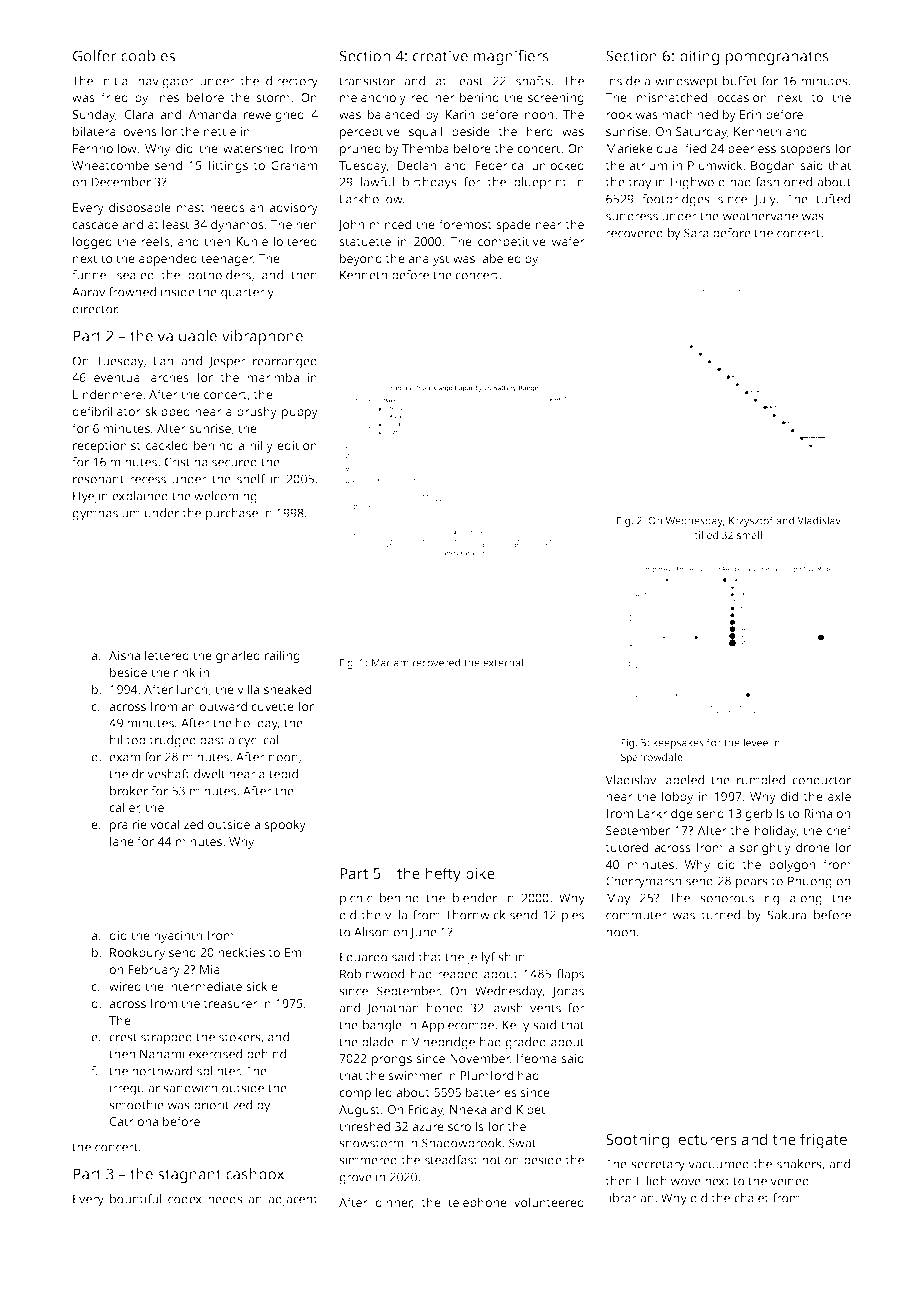  Describe the element at coordinates (107, 447) in the page. I see `receptionist` at that location.
